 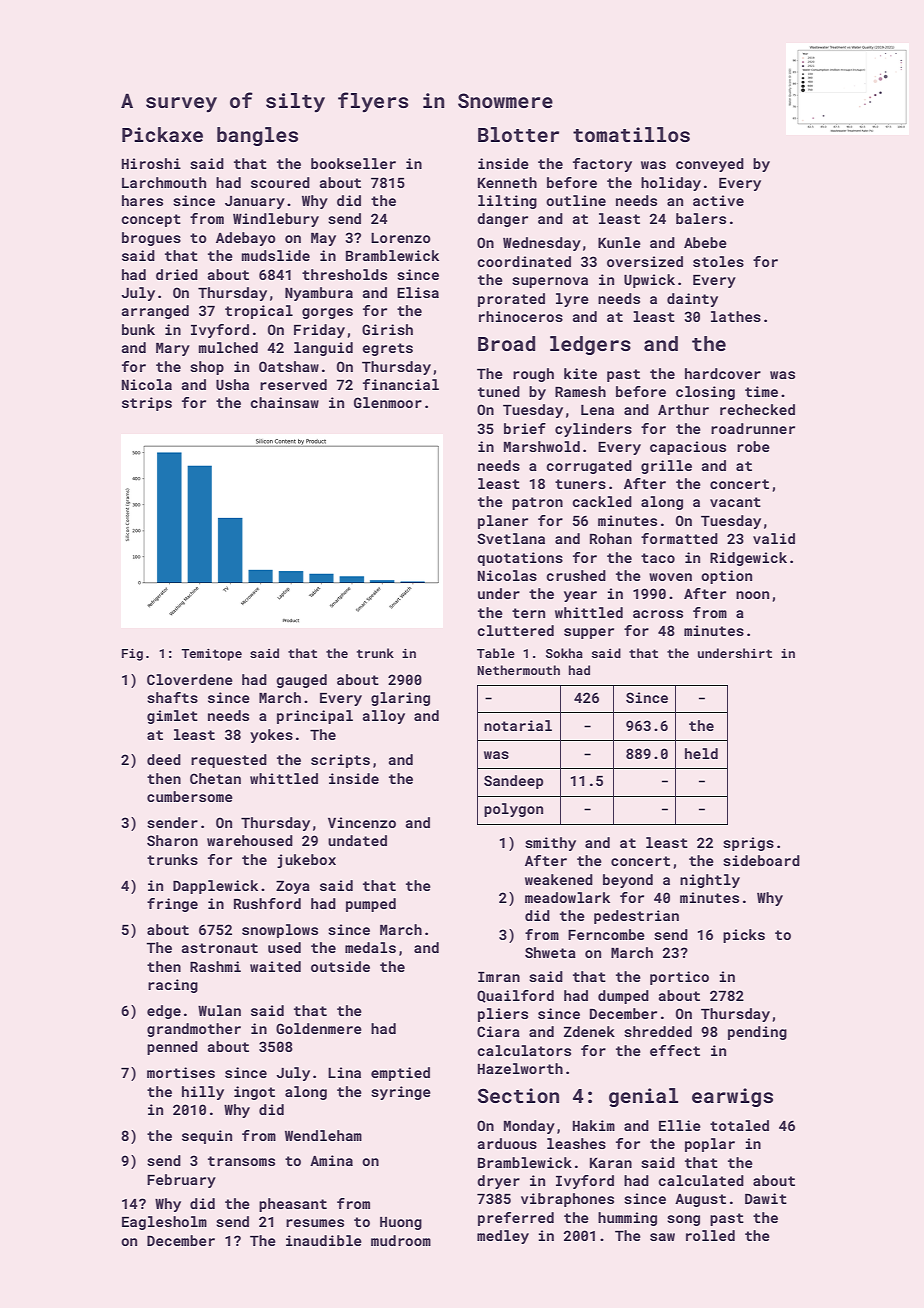 What do you see at coordinates (748, 844) in the document?
I see `sprigs` at bounding box center [748, 844].
